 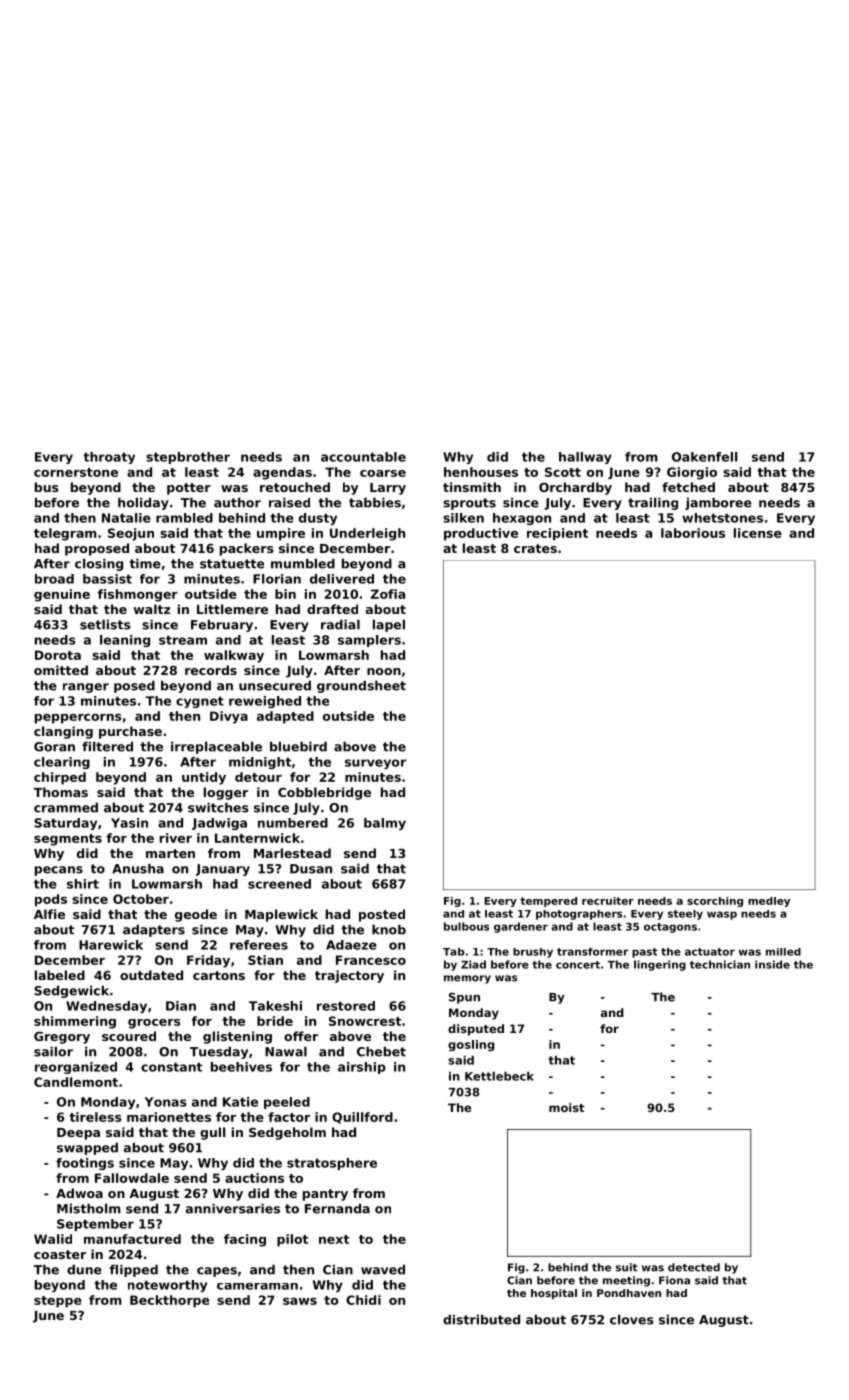 What do you see at coordinates (241, 1067) in the screenshot?
I see `beehives` at bounding box center [241, 1067].
